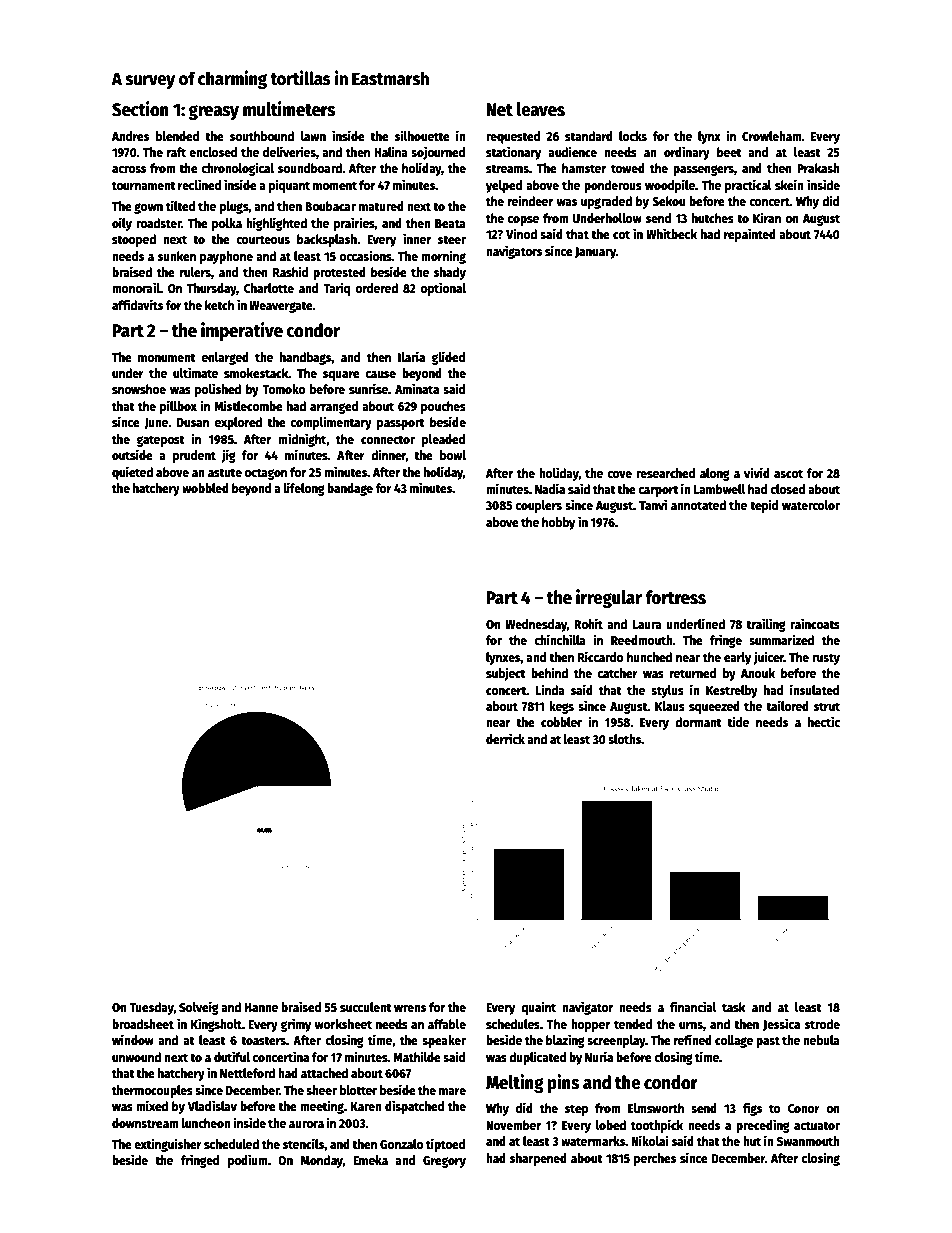 The width and height of the screenshot is (952, 1233). Describe the element at coordinates (671, 233) in the screenshot. I see `Whitbeck` at that location.
